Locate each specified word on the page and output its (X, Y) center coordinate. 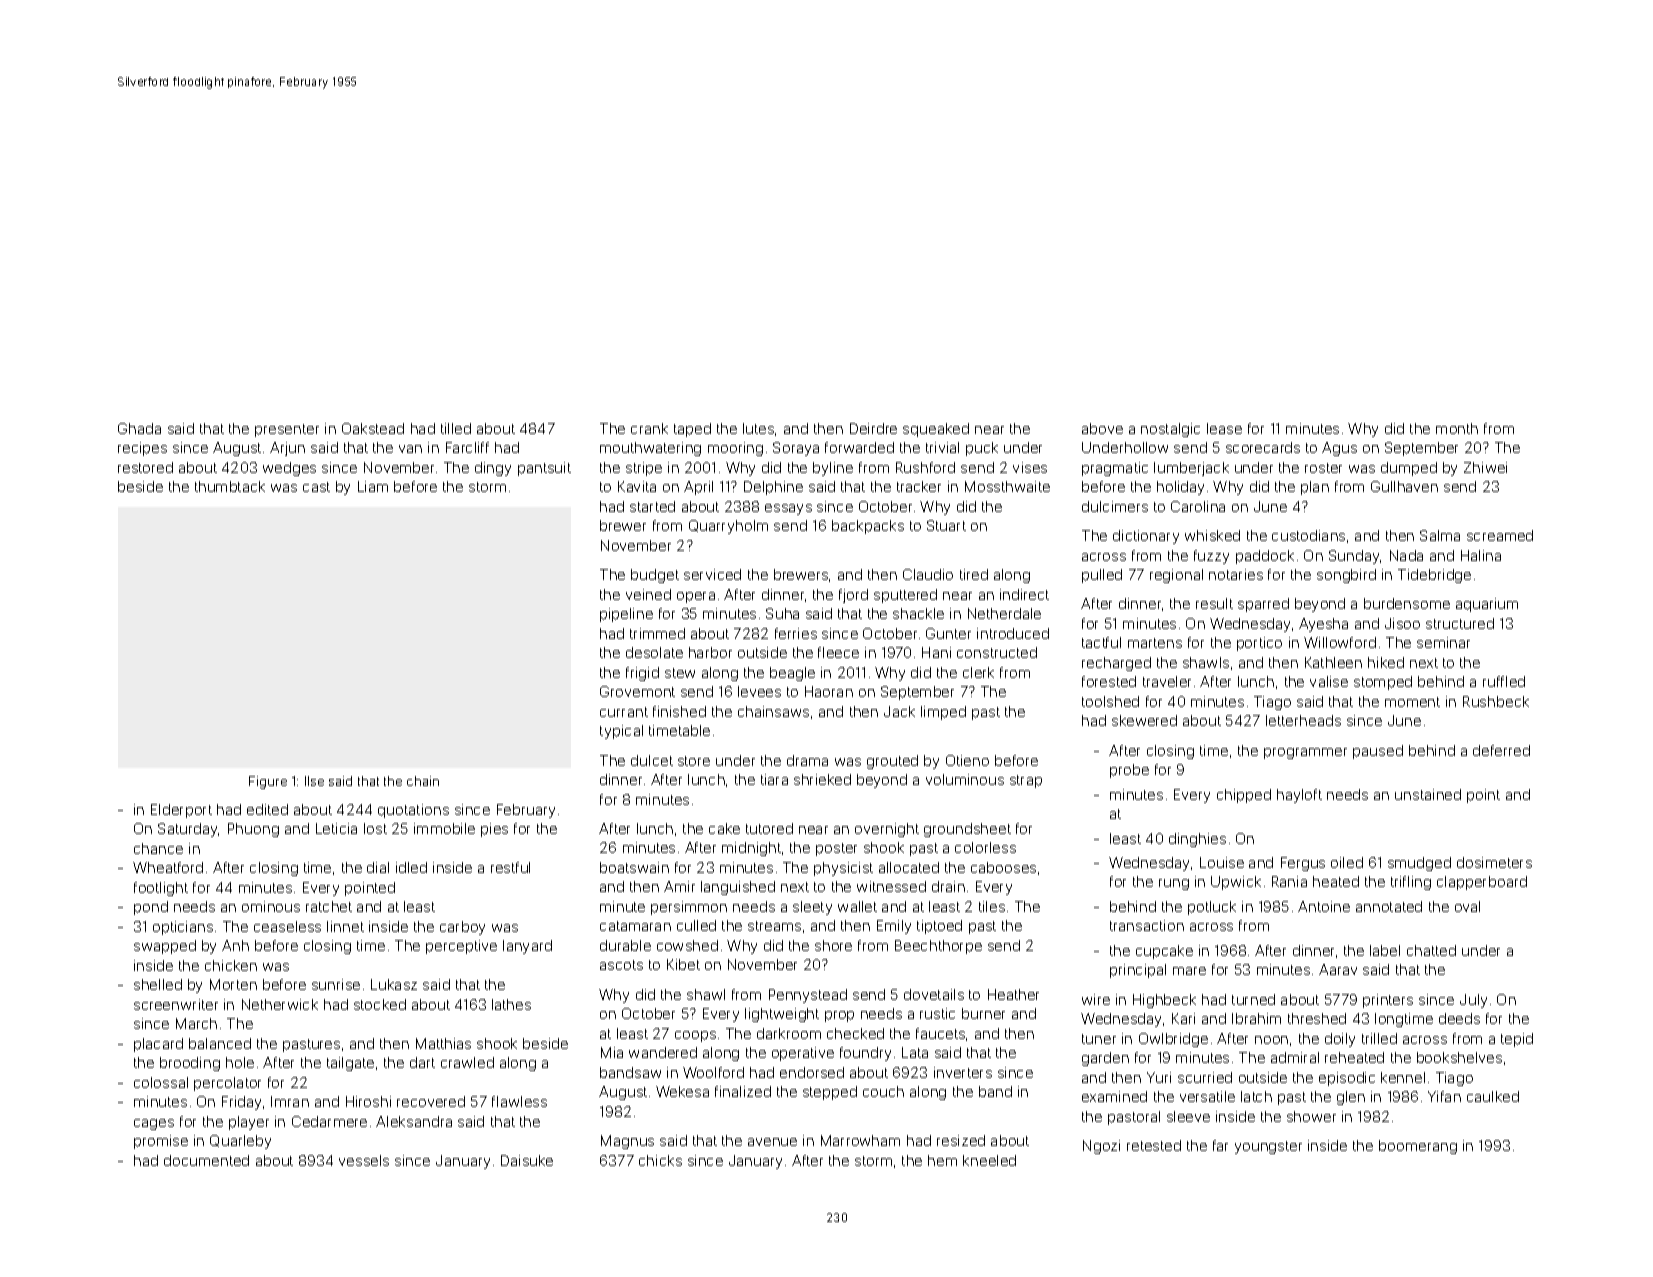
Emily (894, 927)
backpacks (868, 527)
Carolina (1198, 506)
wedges (289, 469)
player (249, 1123)
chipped (1244, 796)
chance (158, 848)
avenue (772, 1142)
